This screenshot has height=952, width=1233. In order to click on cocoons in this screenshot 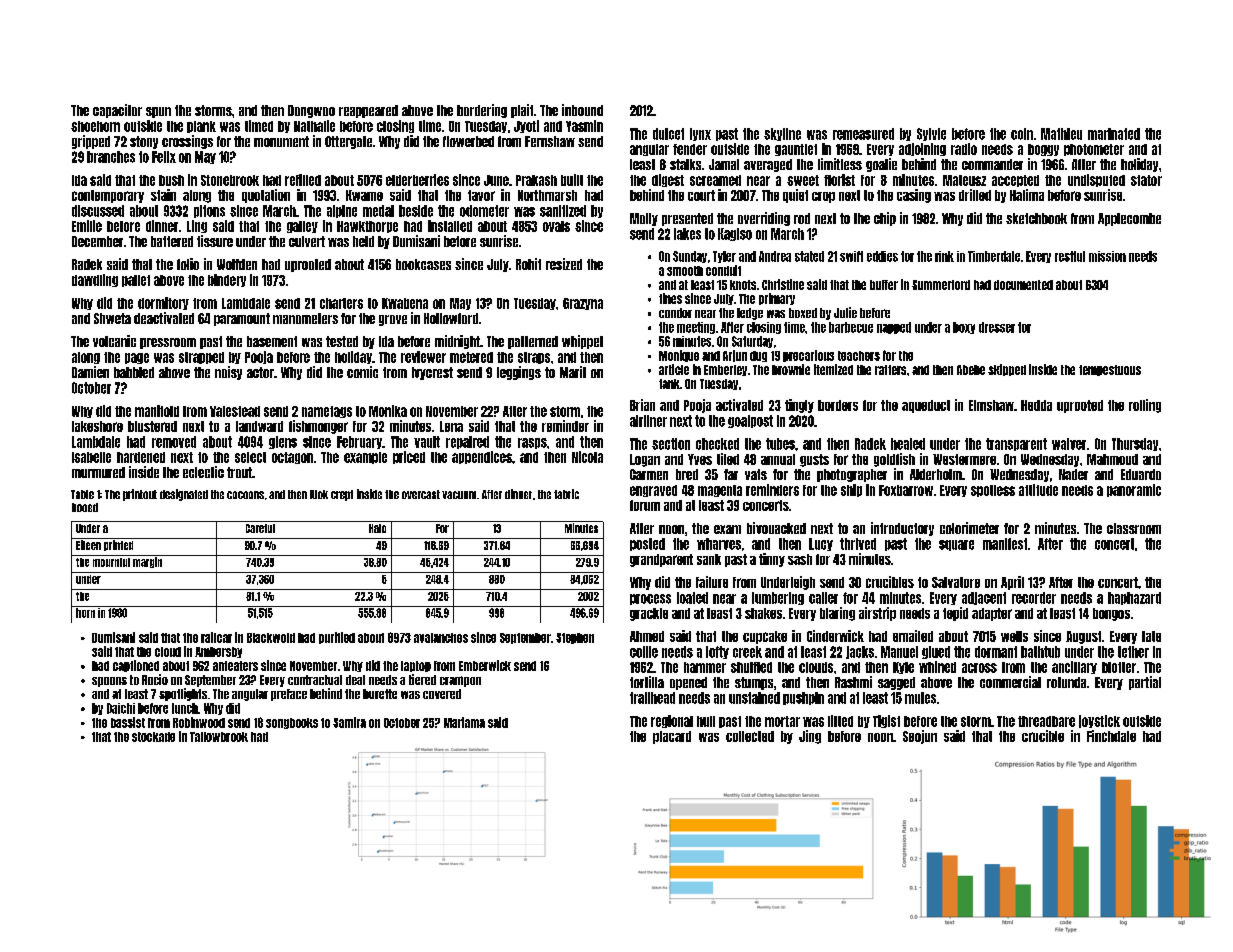, I will do `click(245, 495)`.
